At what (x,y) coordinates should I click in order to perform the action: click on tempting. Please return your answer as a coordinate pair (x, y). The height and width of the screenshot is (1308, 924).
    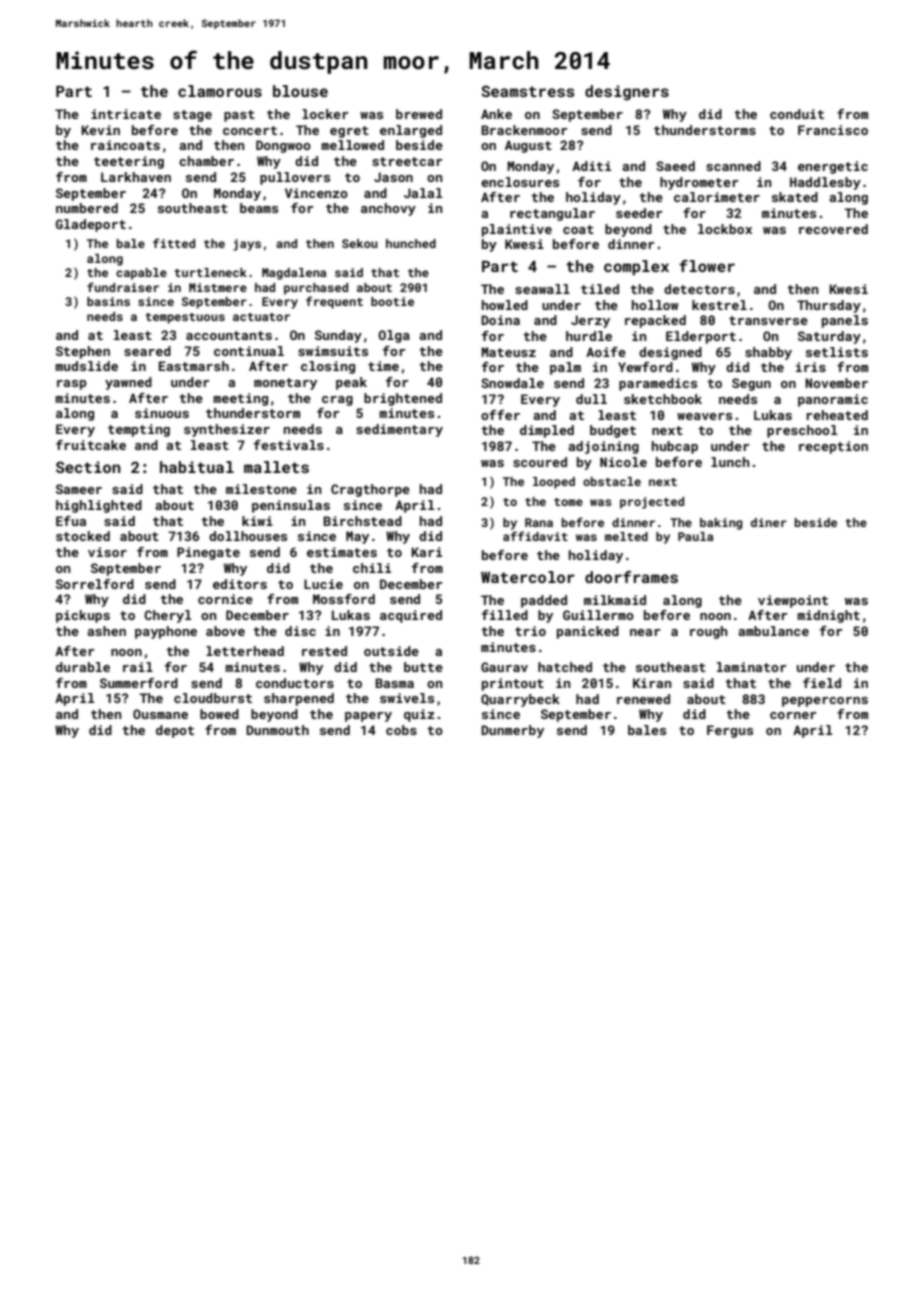
    Looking at the image, I should click on (139, 430).
